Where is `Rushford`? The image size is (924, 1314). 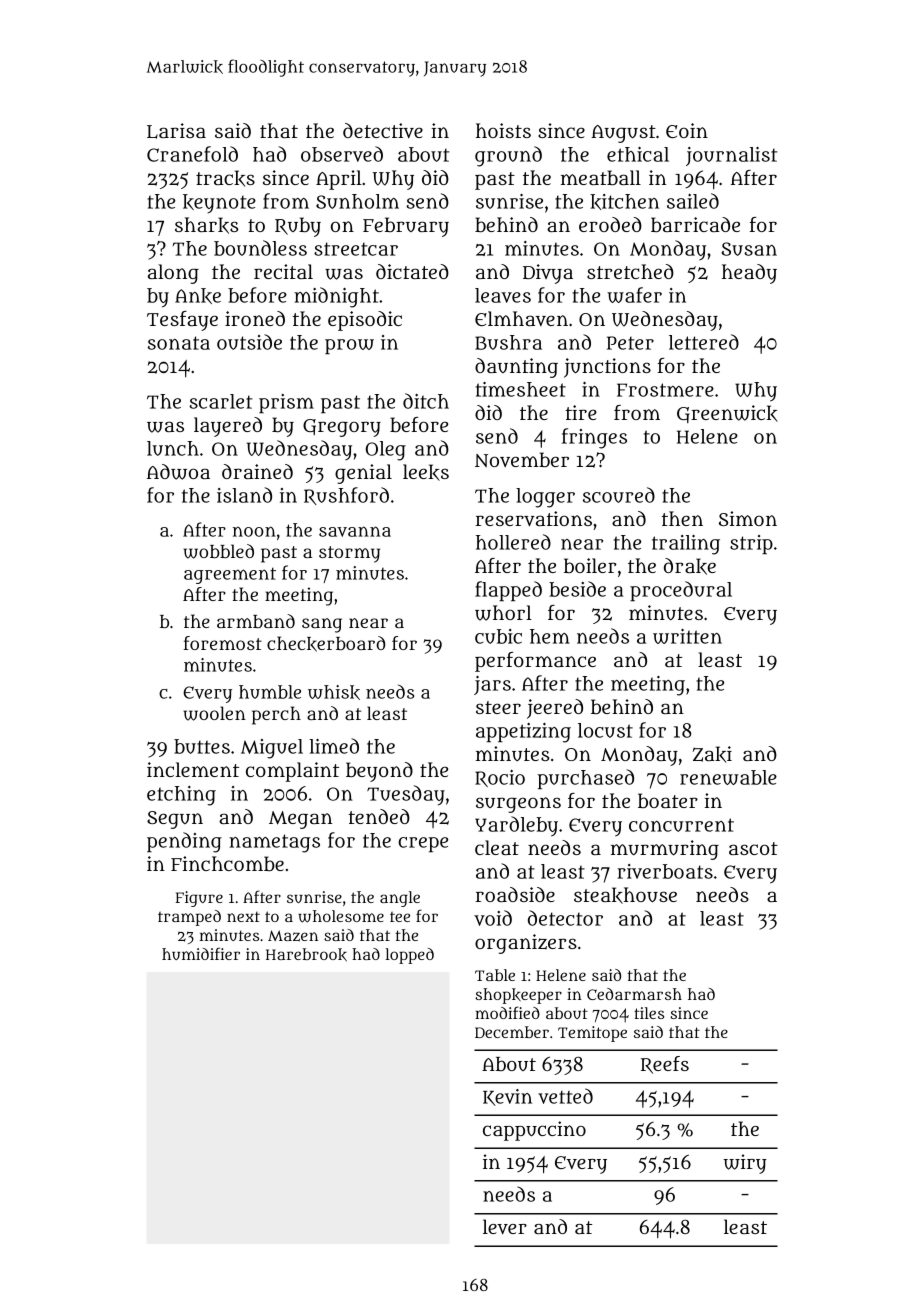
Rushford is located at coordinates (346, 496).
